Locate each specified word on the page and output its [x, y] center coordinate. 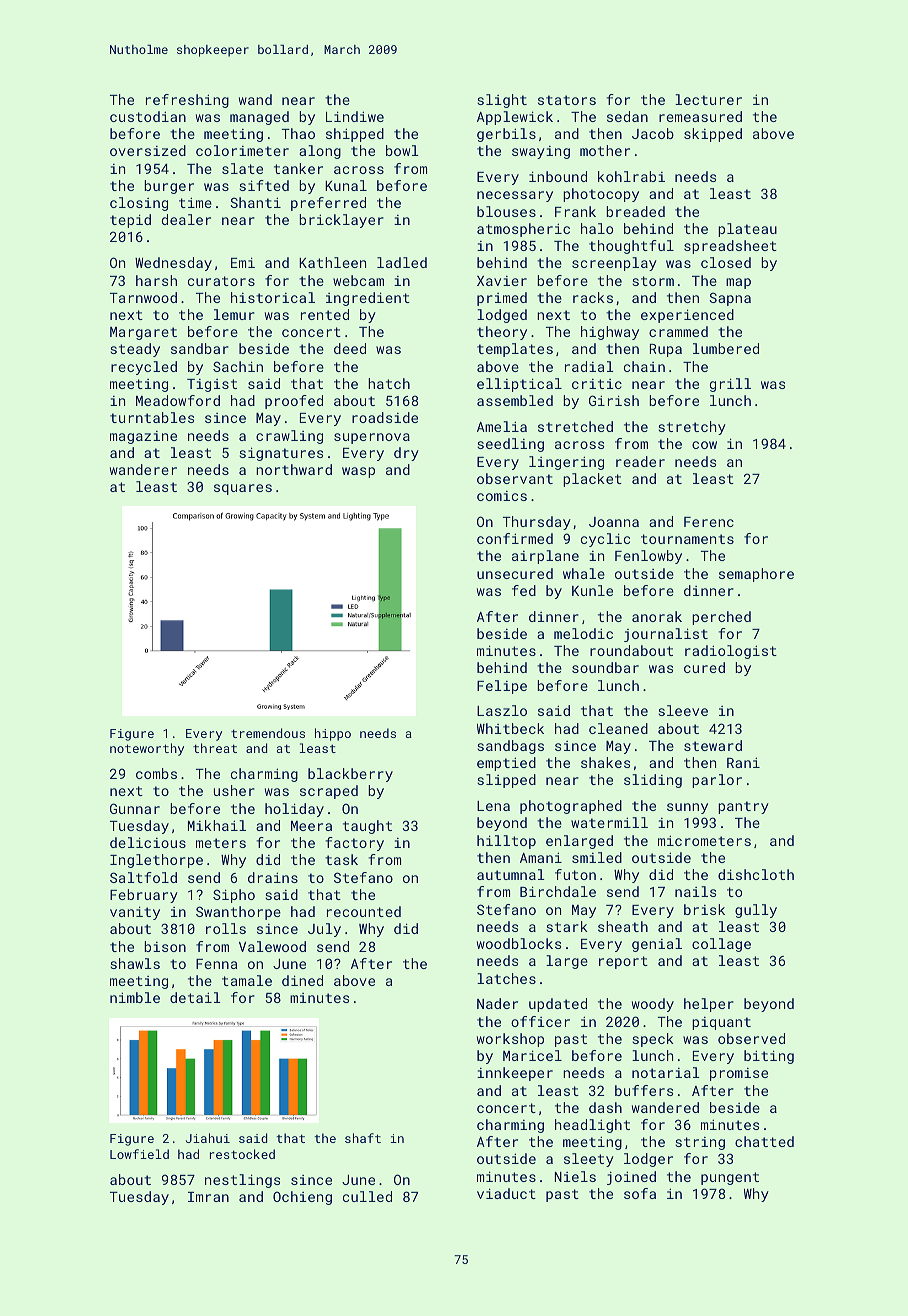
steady [135, 350]
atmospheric [523, 230]
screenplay [614, 264]
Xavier [502, 281]
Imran [208, 1197]
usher [234, 790]
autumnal [511, 874]
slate [242, 168]
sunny [687, 808]
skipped [713, 135]
